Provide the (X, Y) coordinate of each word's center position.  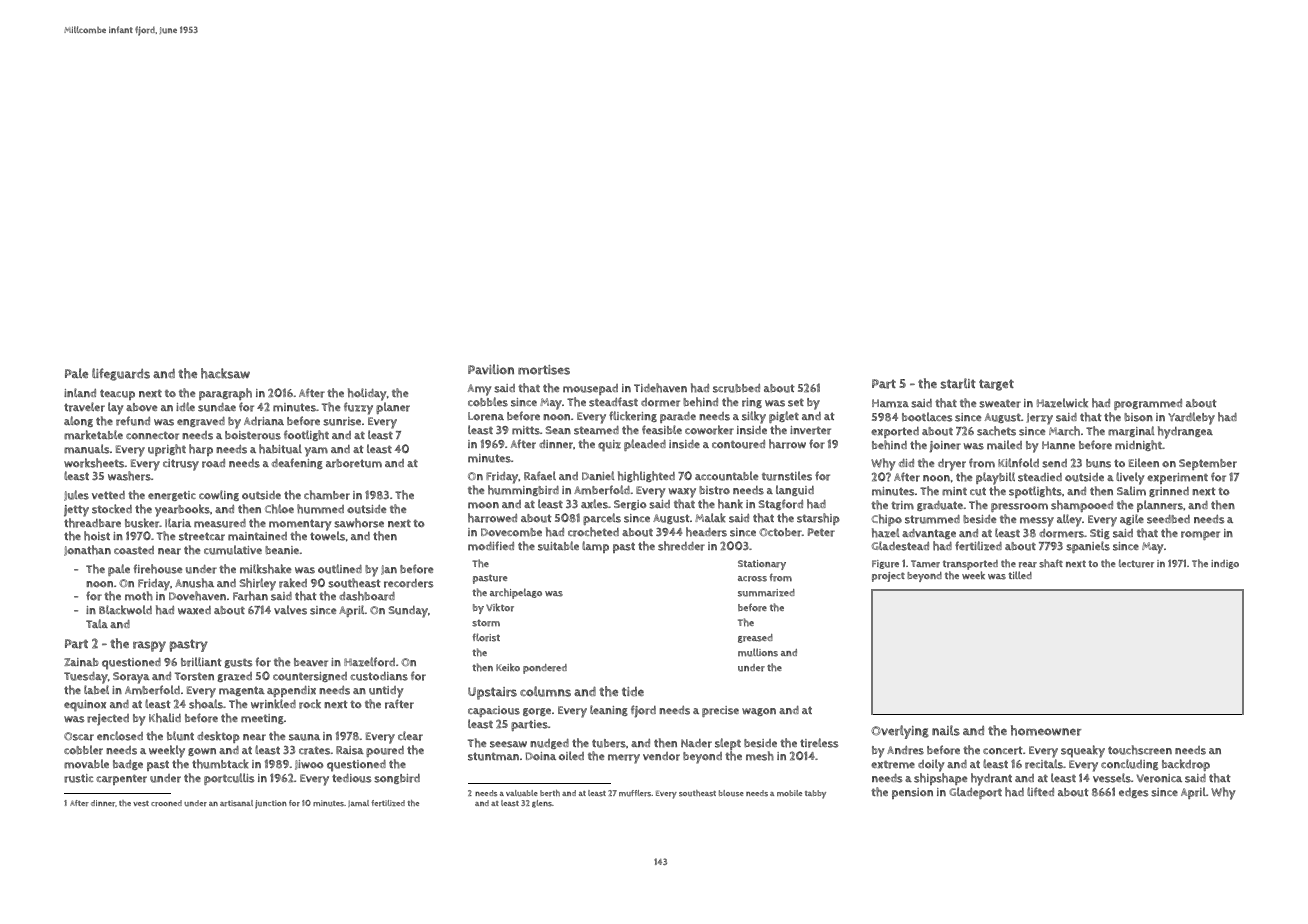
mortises (544, 370)
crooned (166, 803)
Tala (97, 623)
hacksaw (225, 373)
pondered (545, 669)
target (996, 385)
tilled (1020, 575)
